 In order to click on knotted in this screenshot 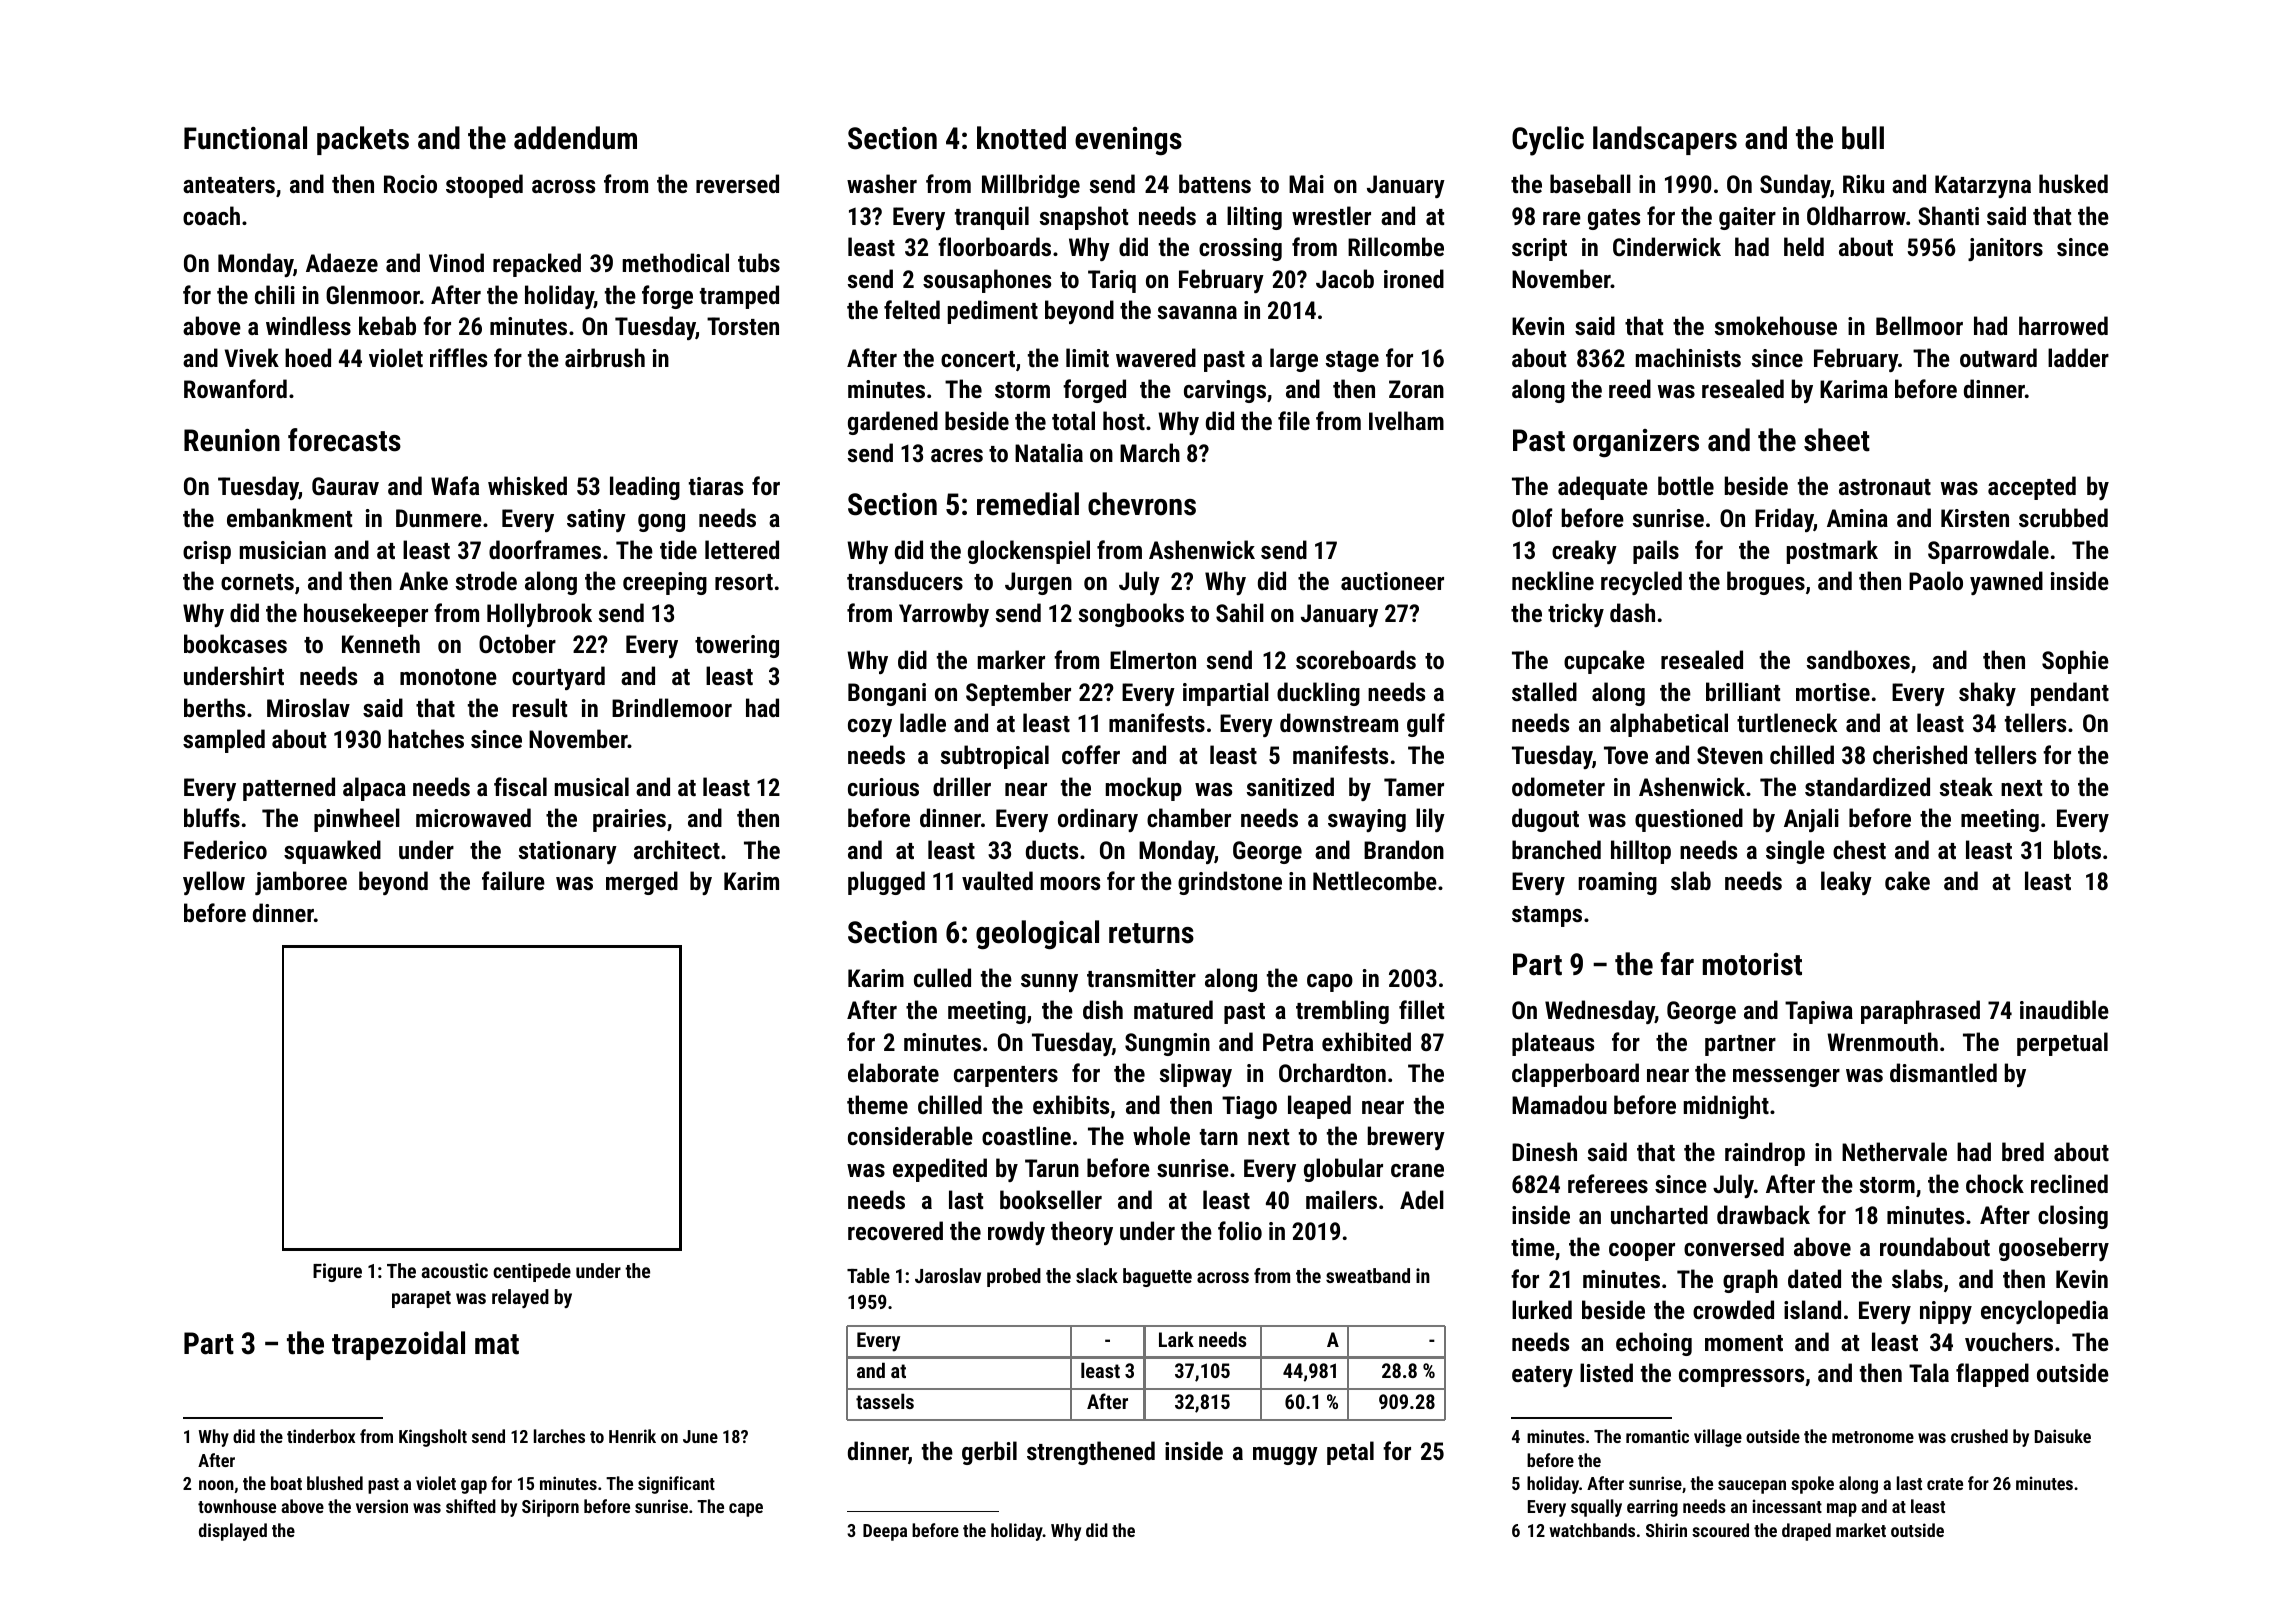, I will do `click(1021, 138)`.
